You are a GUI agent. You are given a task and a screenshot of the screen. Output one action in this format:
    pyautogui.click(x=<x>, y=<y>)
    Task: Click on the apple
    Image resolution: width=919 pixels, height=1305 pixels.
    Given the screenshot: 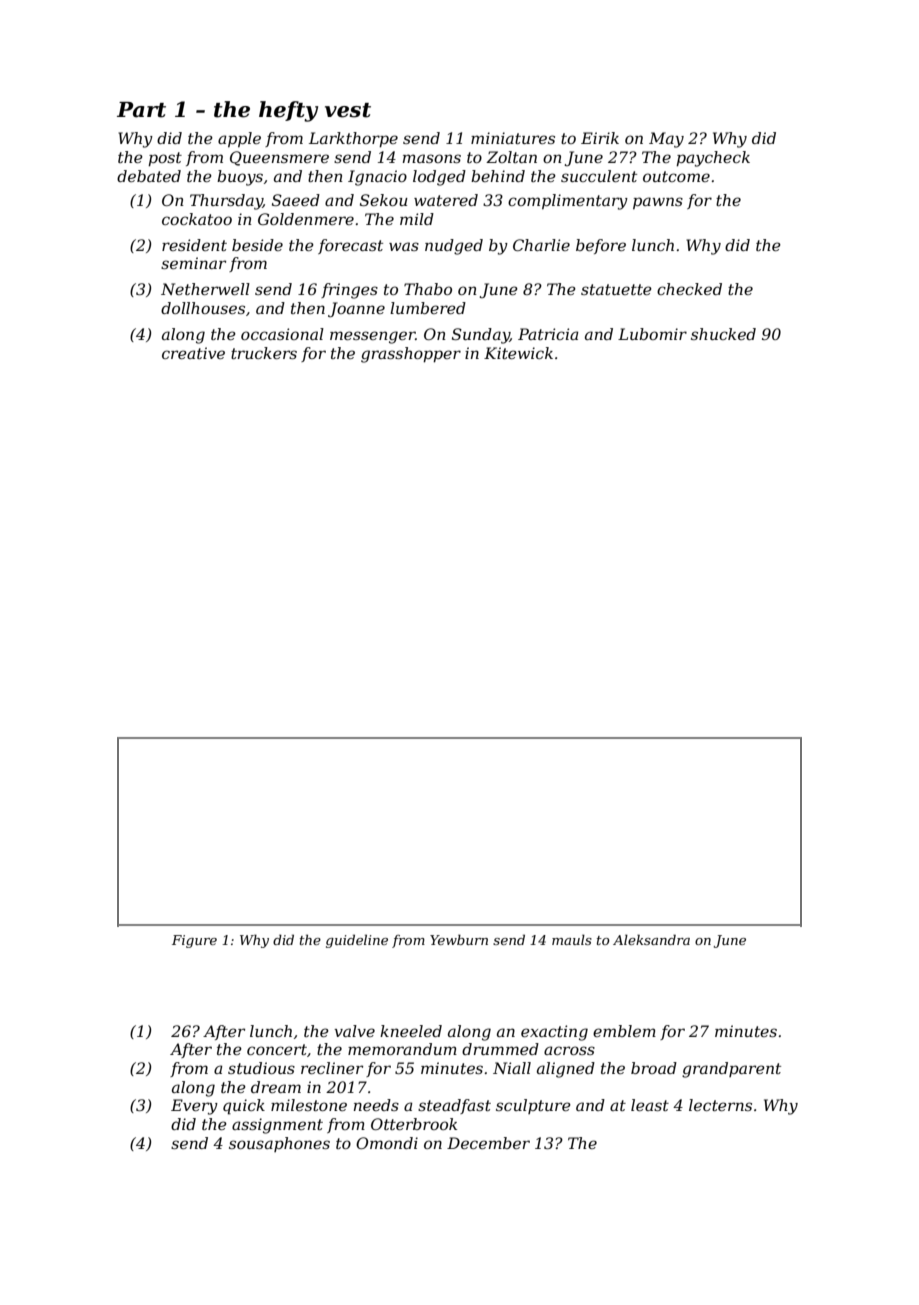 What is the action you would take?
    pyautogui.click(x=239, y=139)
